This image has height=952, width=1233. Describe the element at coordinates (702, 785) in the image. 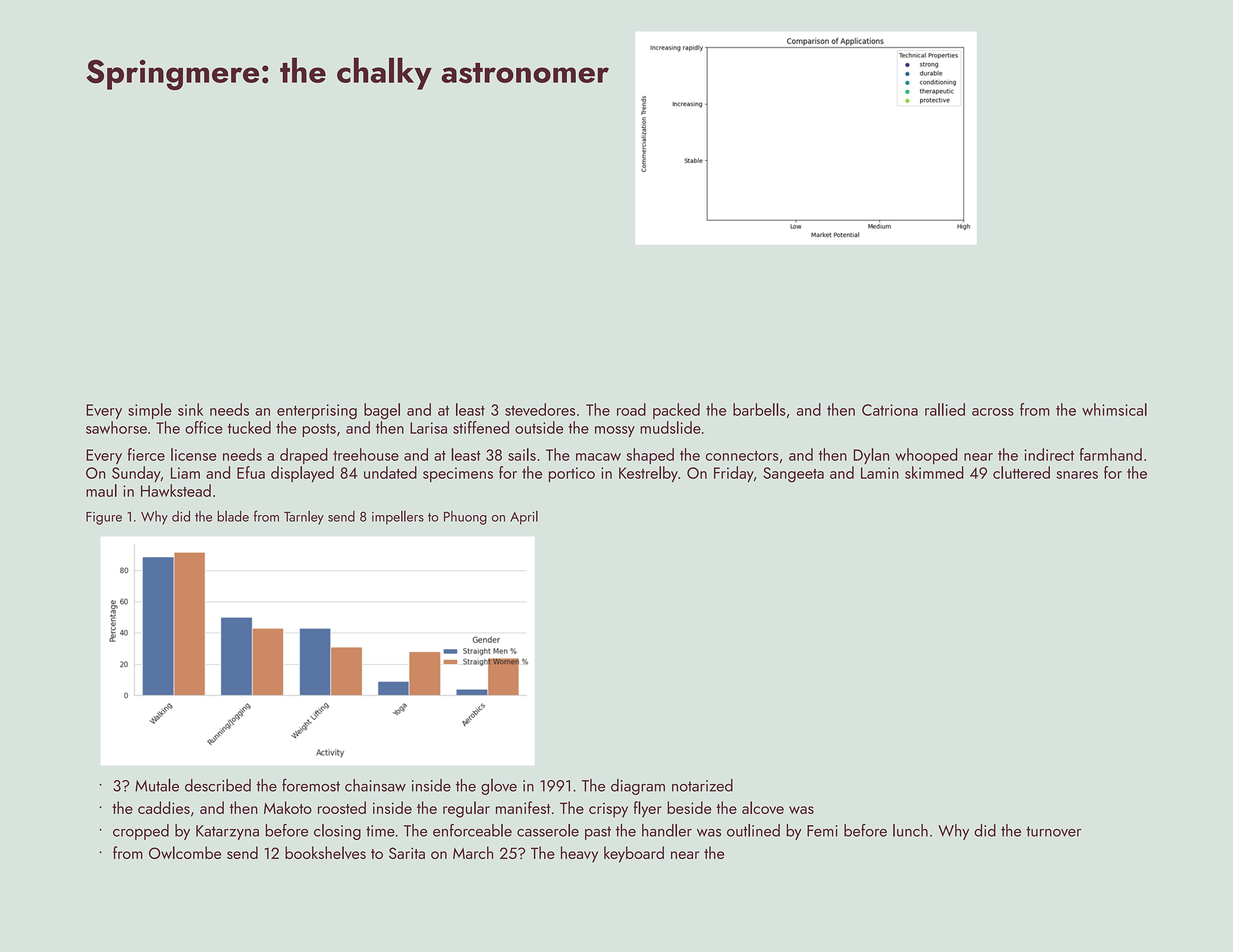

I see `notarized` at that location.
